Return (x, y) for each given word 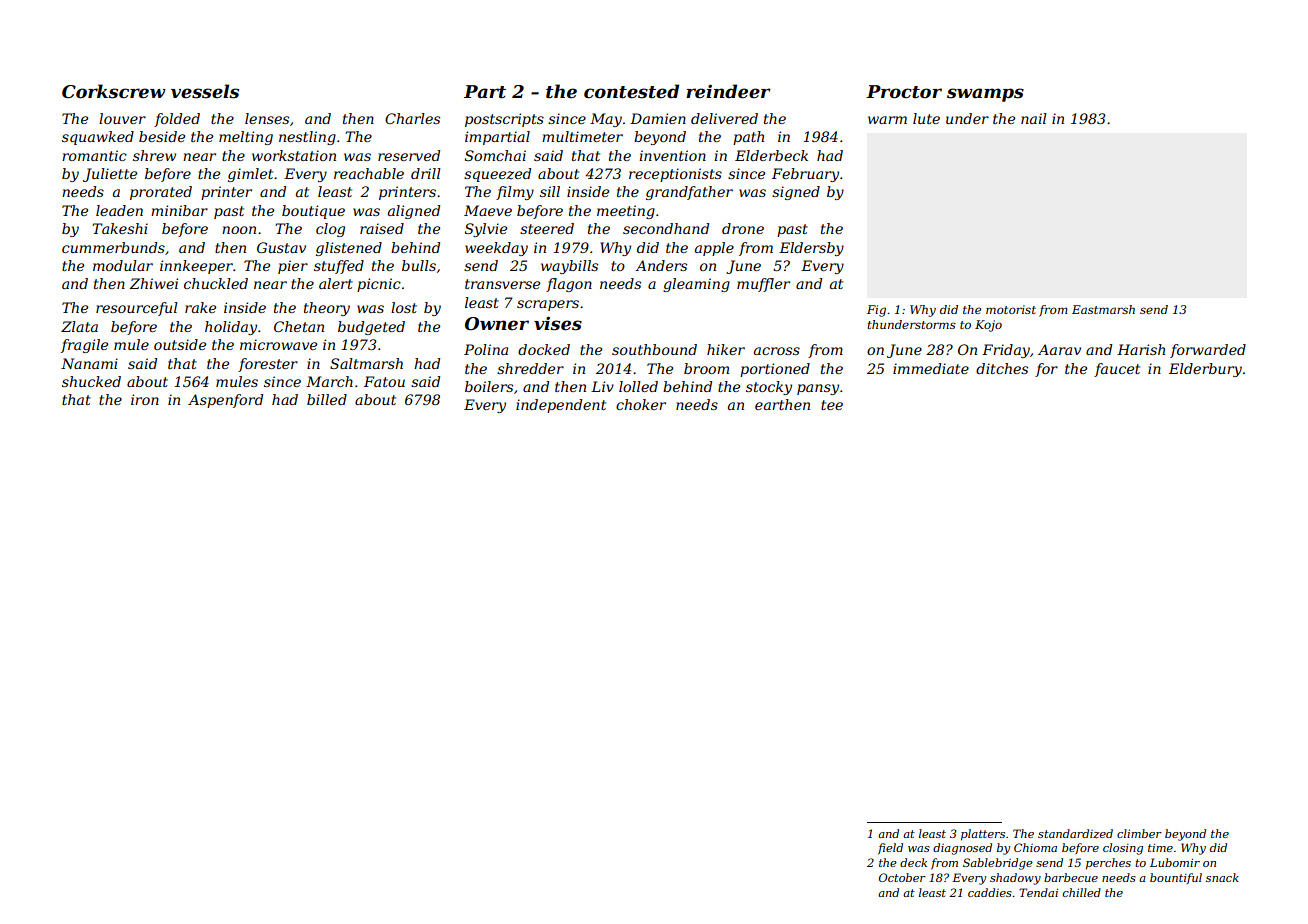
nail (1034, 118)
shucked (91, 381)
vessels (205, 91)
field (890, 848)
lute (926, 118)
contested (631, 91)
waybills (569, 267)
